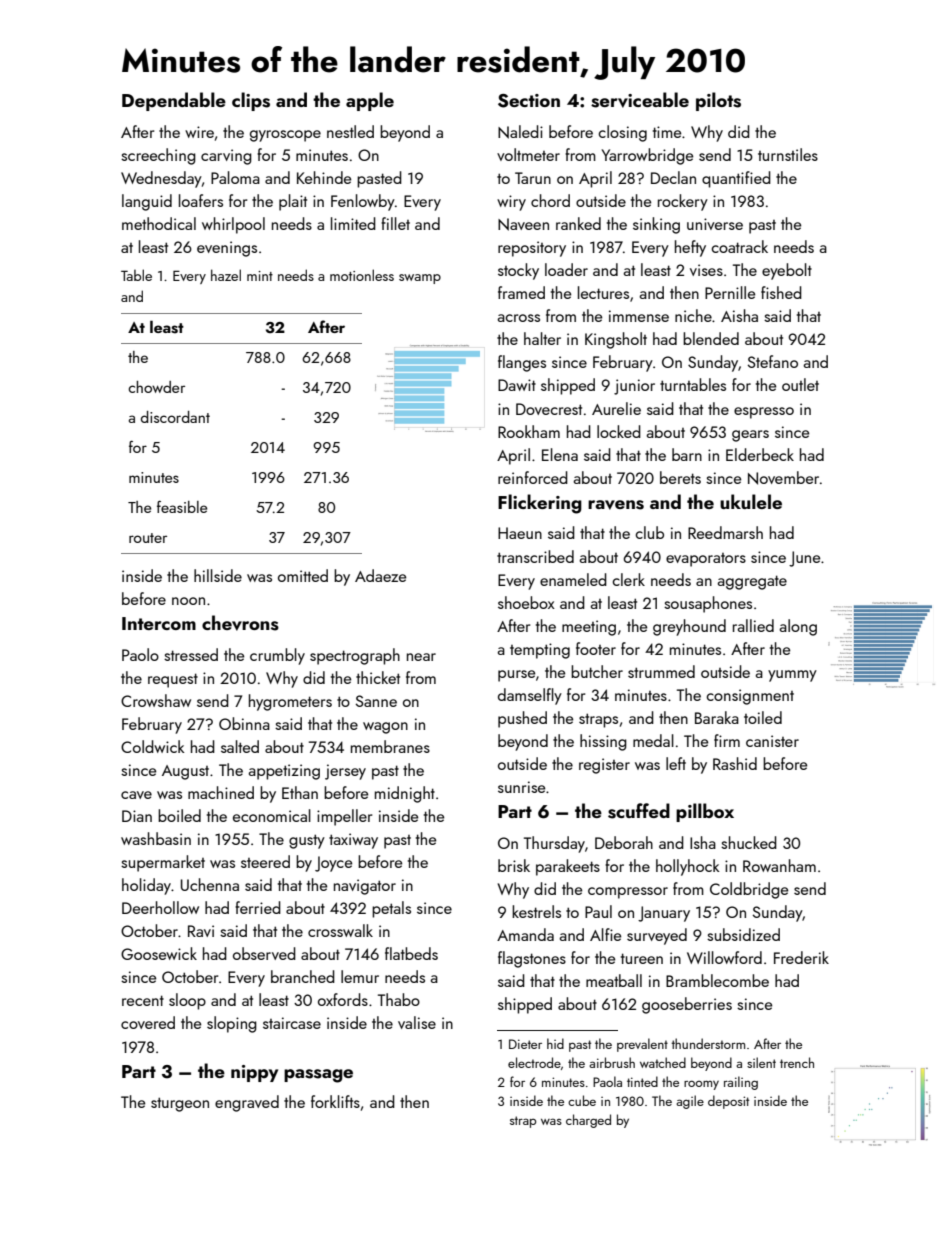 This screenshot has width=952, height=1233. Describe the element at coordinates (160, 907) in the screenshot. I see `Deerhollow` at that location.
